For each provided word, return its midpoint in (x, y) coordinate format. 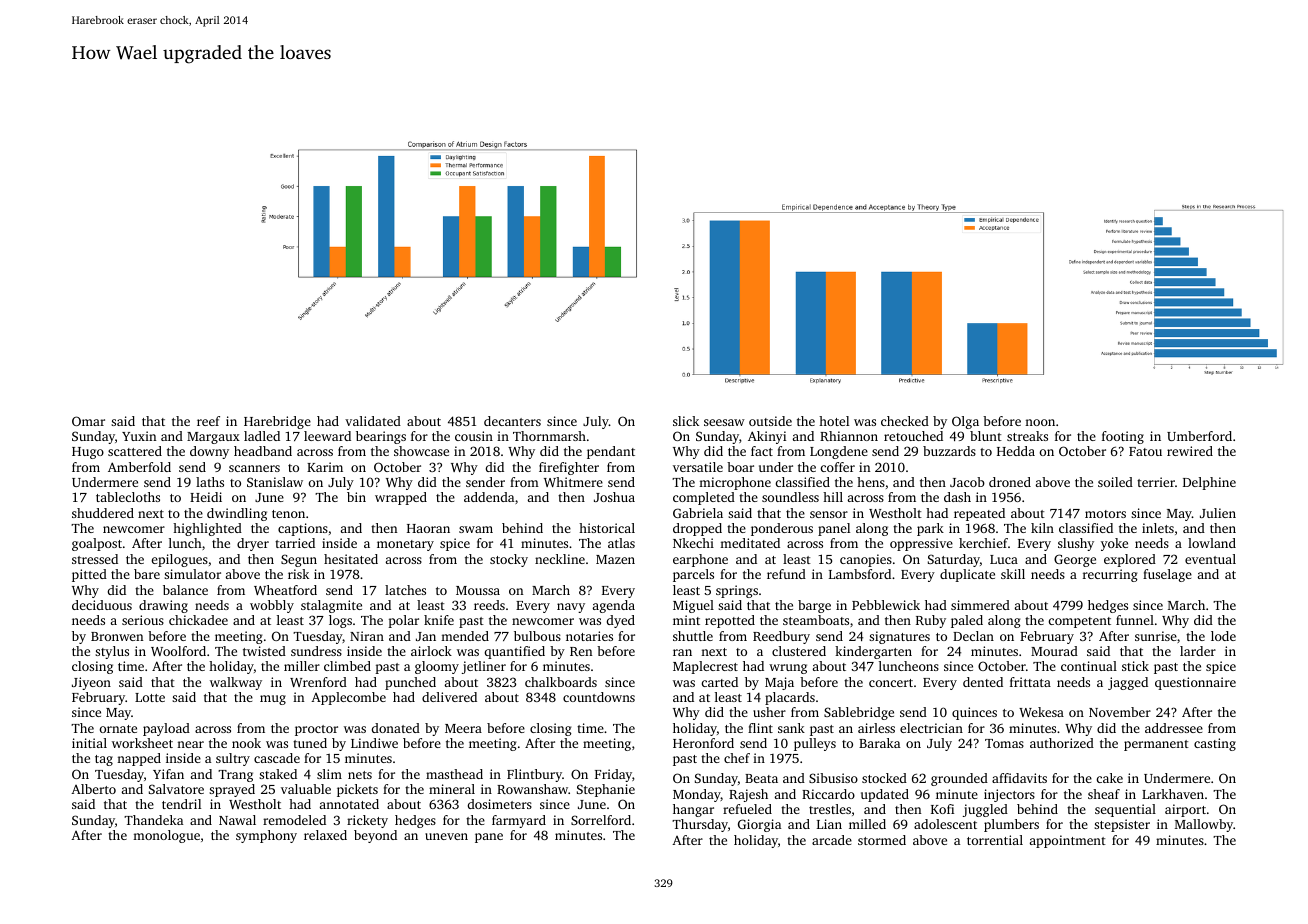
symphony (266, 836)
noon (1040, 422)
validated (373, 421)
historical (607, 528)
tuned (310, 743)
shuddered (103, 513)
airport (1185, 810)
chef (737, 758)
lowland (1212, 543)
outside (770, 421)
